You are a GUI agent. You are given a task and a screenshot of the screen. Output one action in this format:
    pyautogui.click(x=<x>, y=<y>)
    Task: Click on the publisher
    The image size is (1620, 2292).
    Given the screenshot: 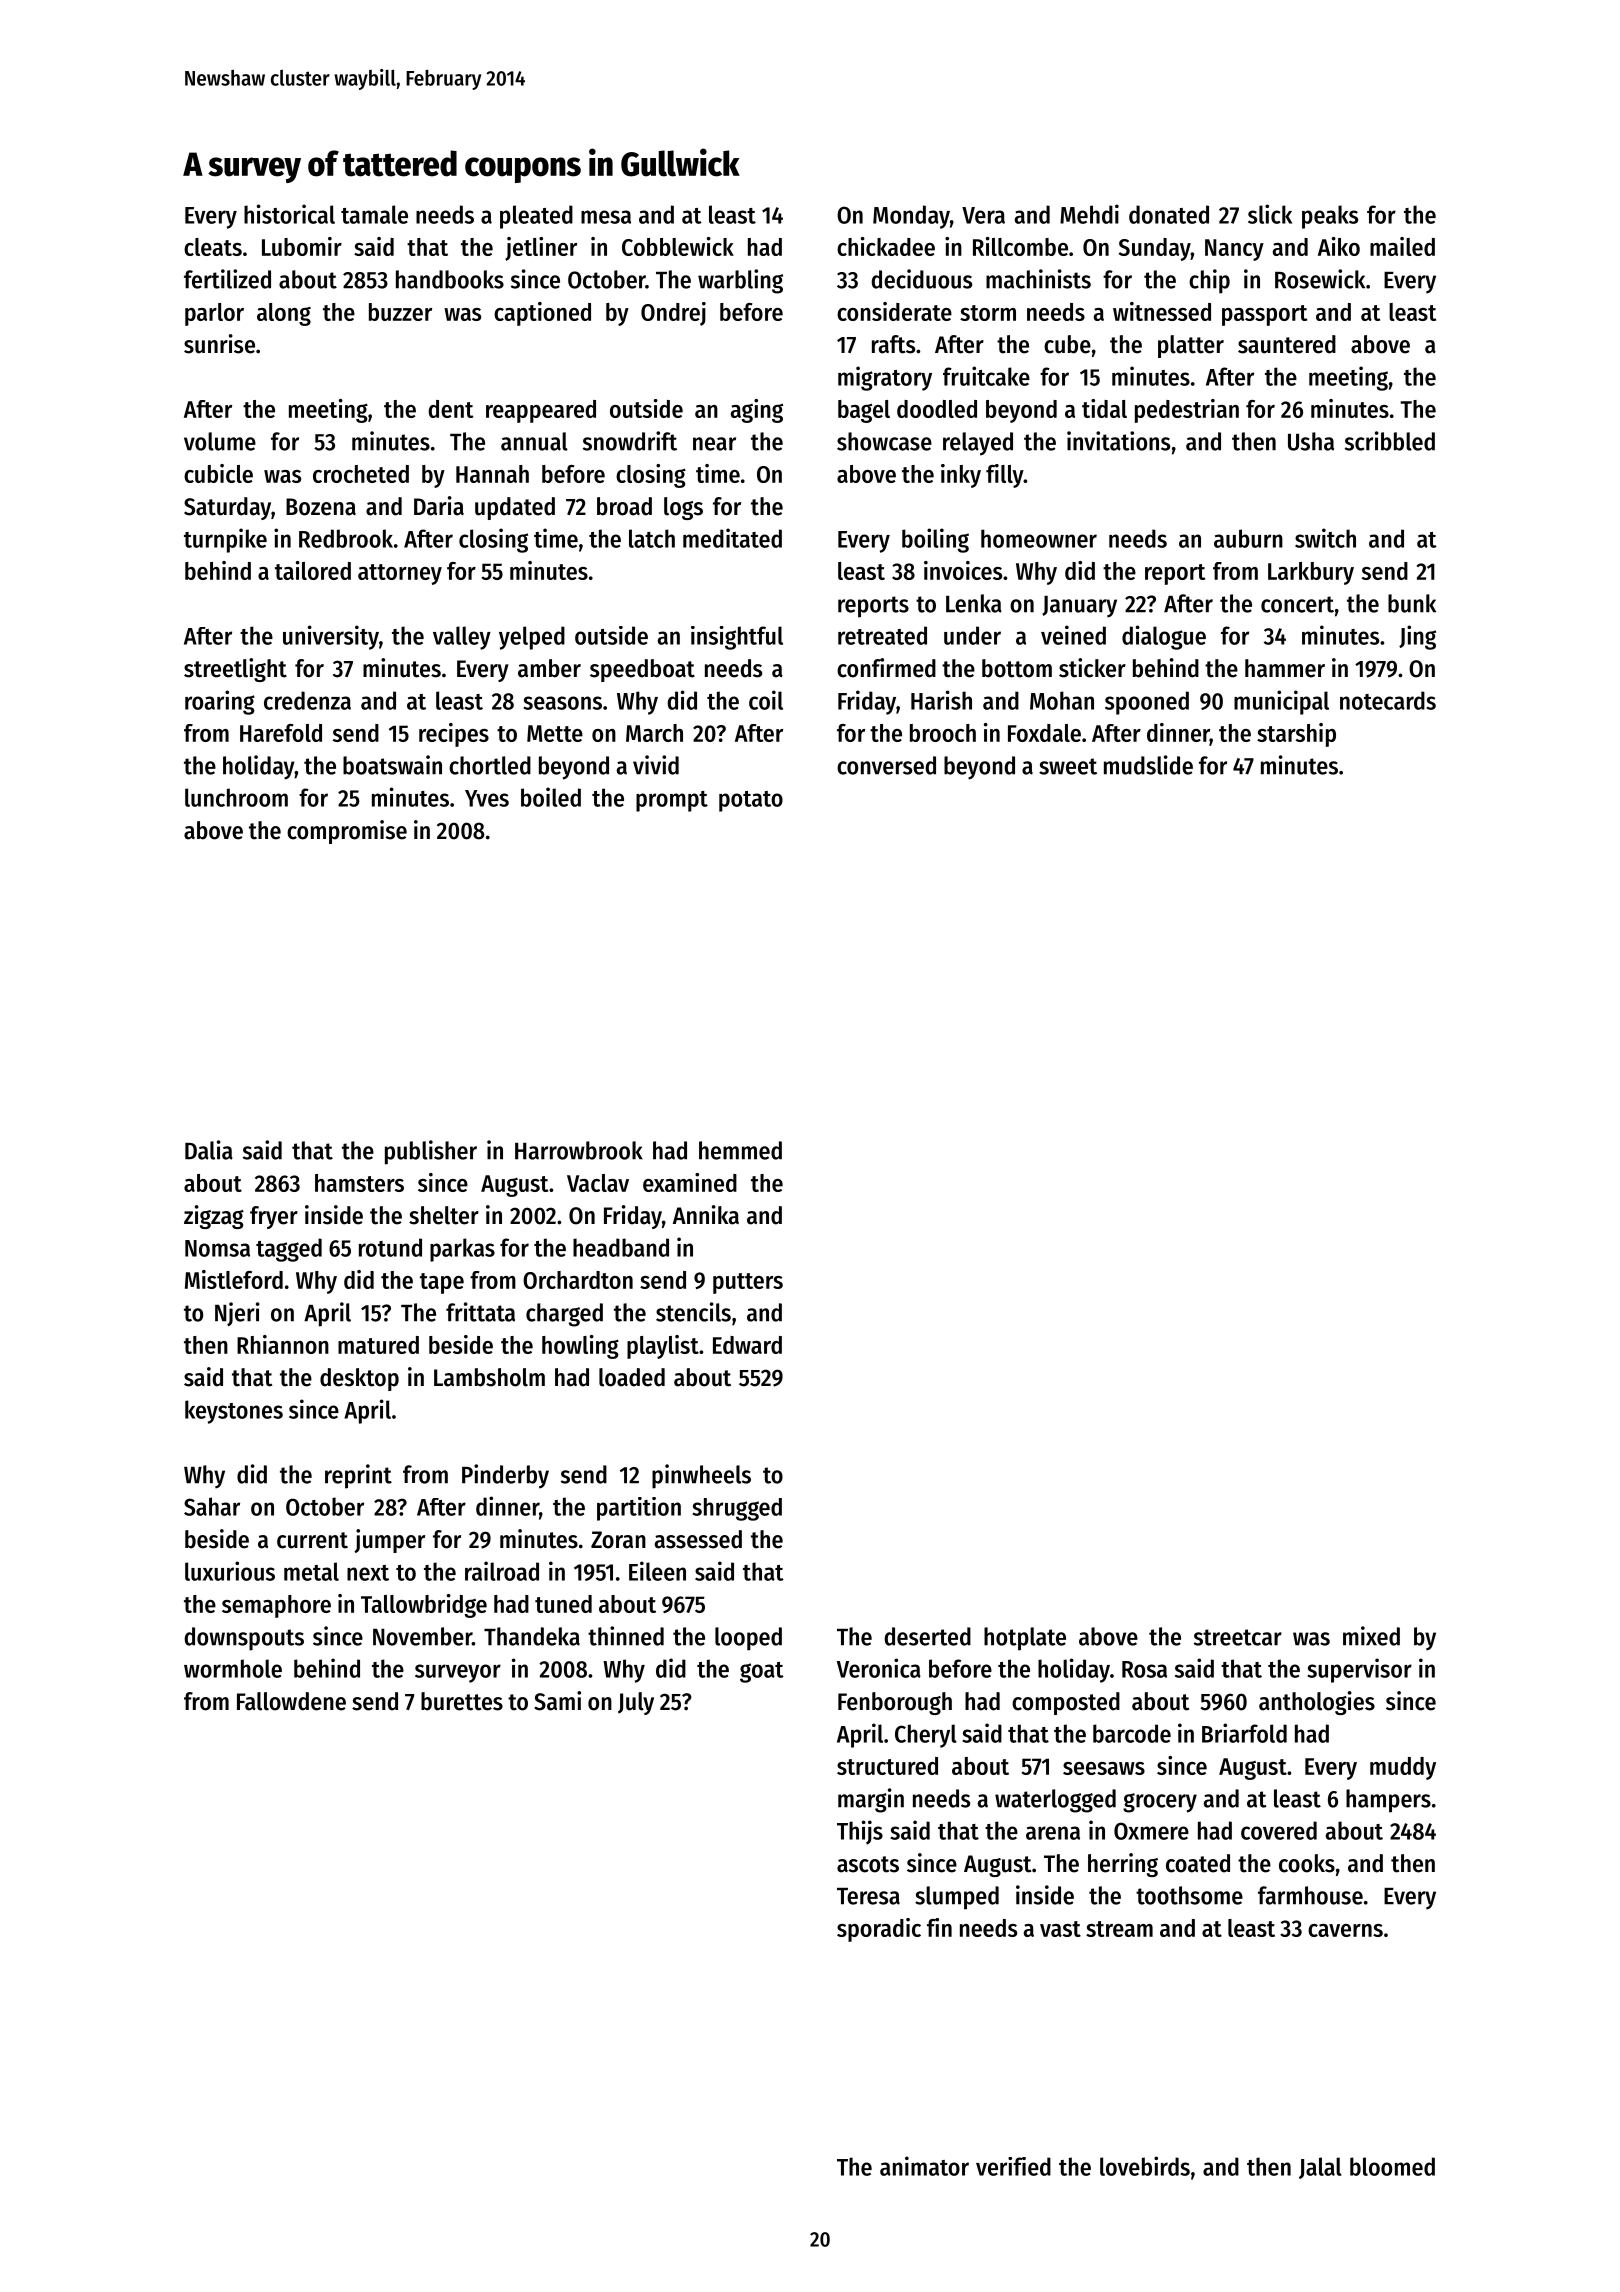 What is the action you would take?
    pyautogui.click(x=431, y=1152)
